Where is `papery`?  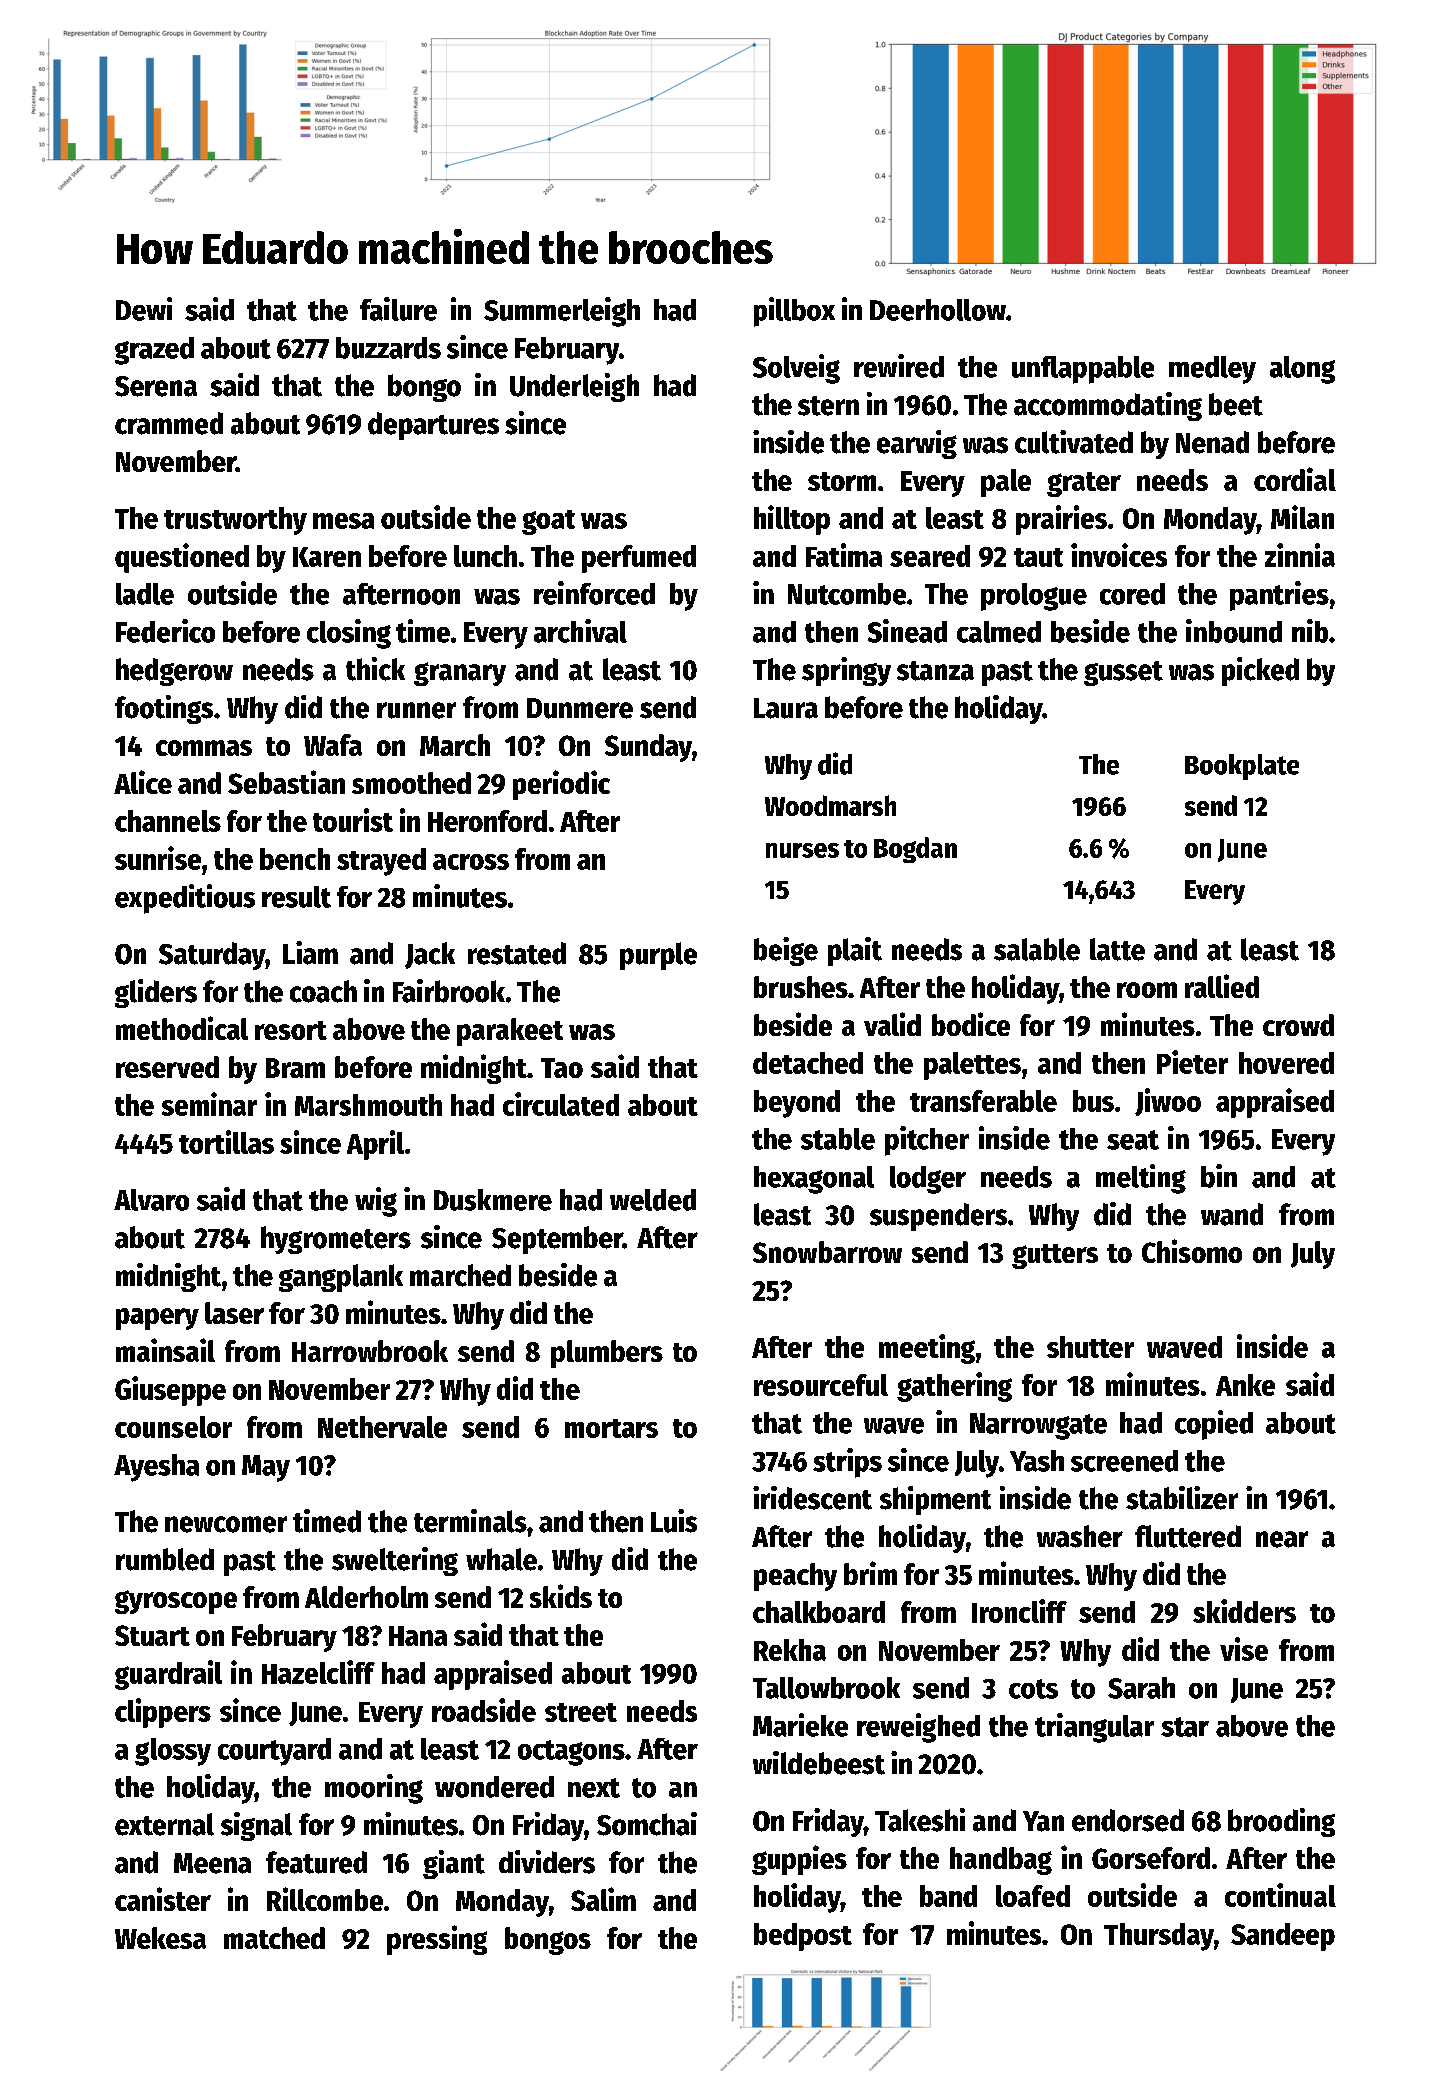 papery is located at coordinates (157, 1319).
